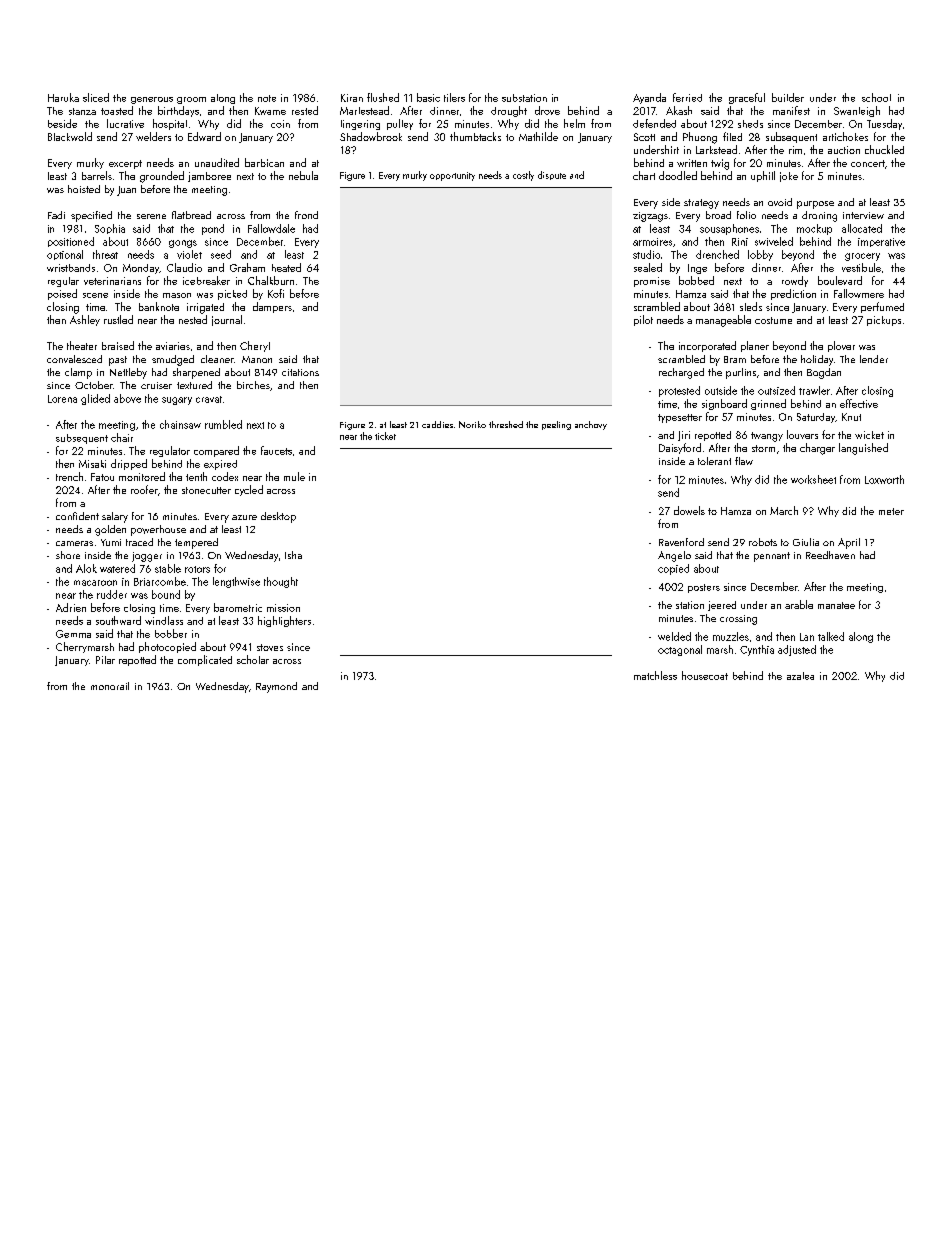 Image resolution: width=952 pixels, height=1233 pixels. I want to click on pickups, so click(884, 321).
